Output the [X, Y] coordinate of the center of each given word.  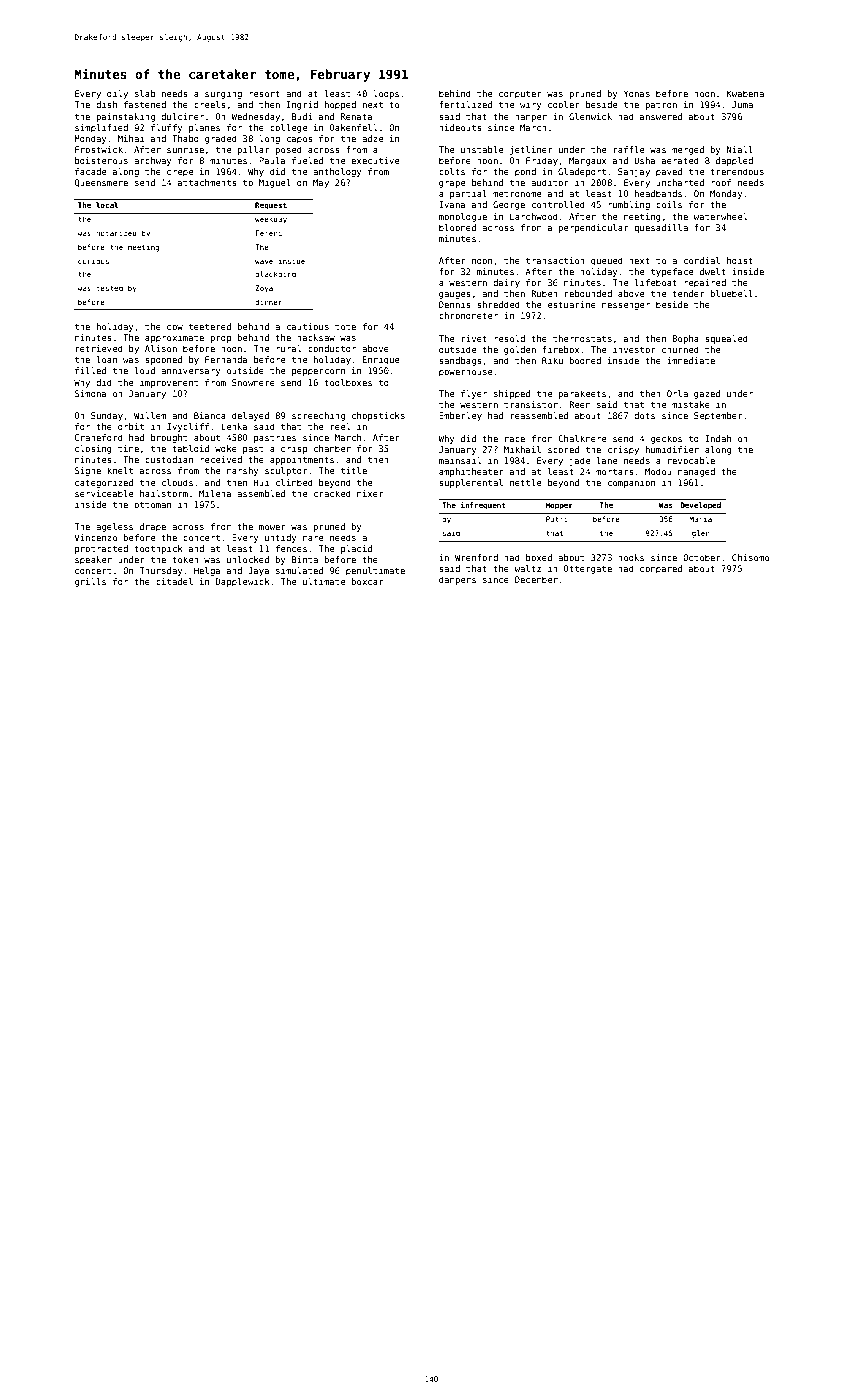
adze [372, 138]
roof [721, 182]
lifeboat [656, 282]
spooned [163, 360]
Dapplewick [243, 582]
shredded [498, 304]
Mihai [131, 138]
